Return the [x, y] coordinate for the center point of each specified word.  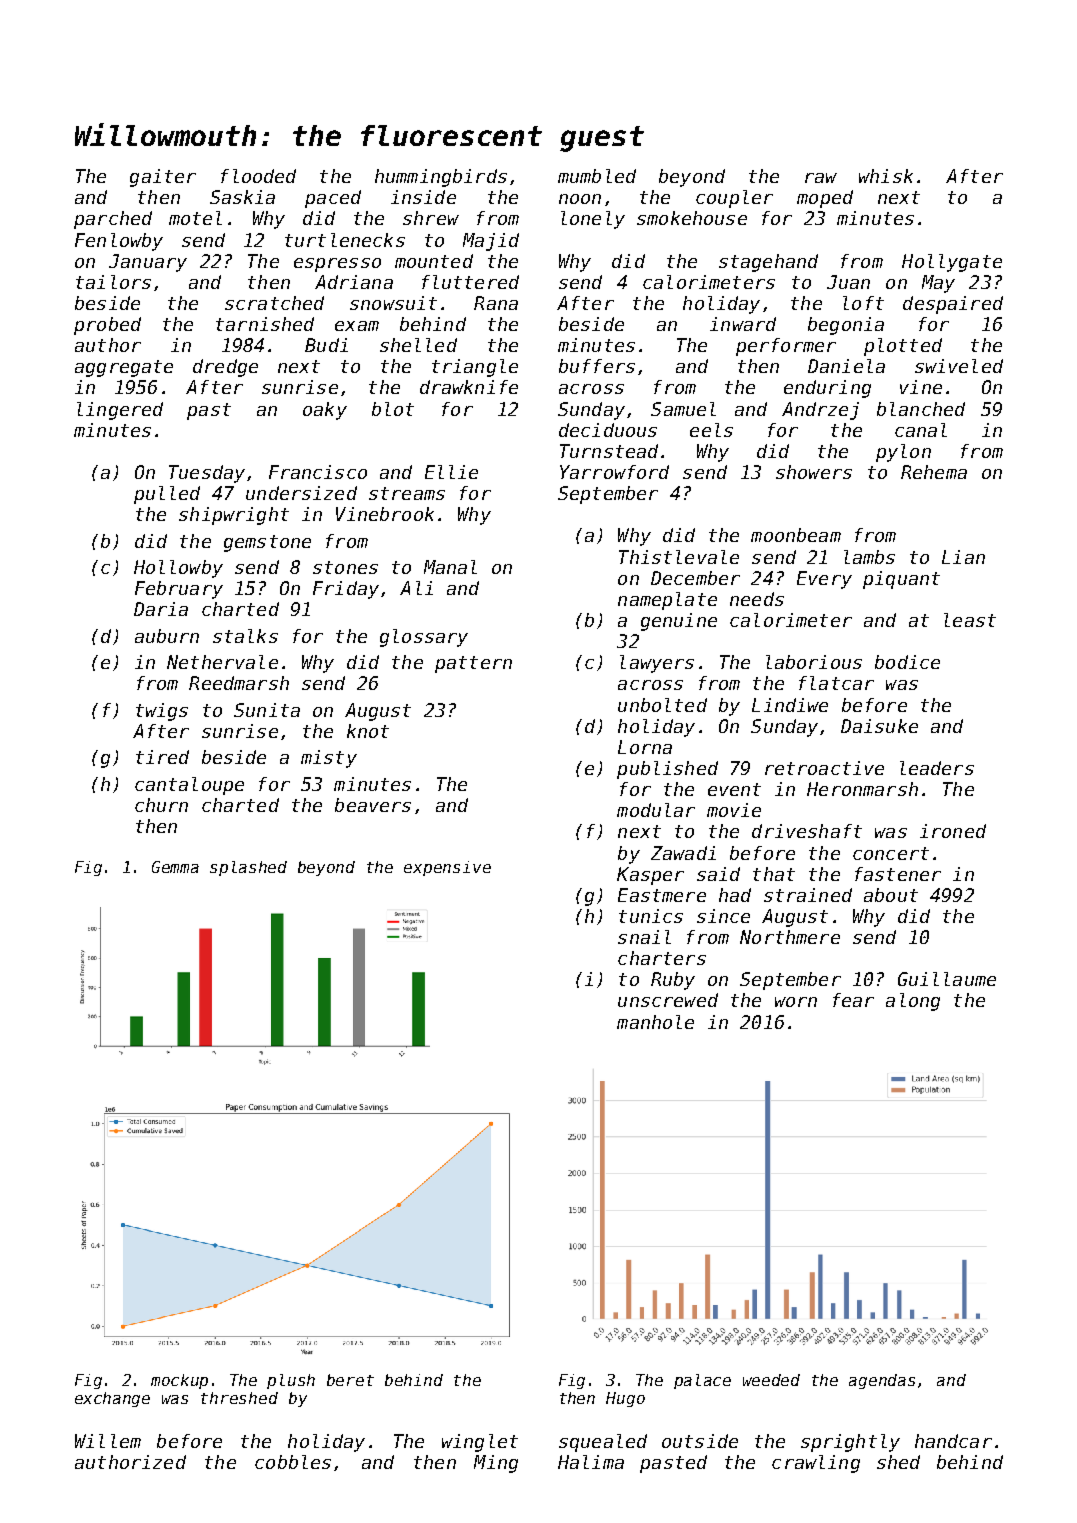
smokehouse [692, 218]
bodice [907, 662]
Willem [108, 1441]
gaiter [163, 178]
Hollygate [952, 263]
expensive [447, 868]
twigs [162, 712]
